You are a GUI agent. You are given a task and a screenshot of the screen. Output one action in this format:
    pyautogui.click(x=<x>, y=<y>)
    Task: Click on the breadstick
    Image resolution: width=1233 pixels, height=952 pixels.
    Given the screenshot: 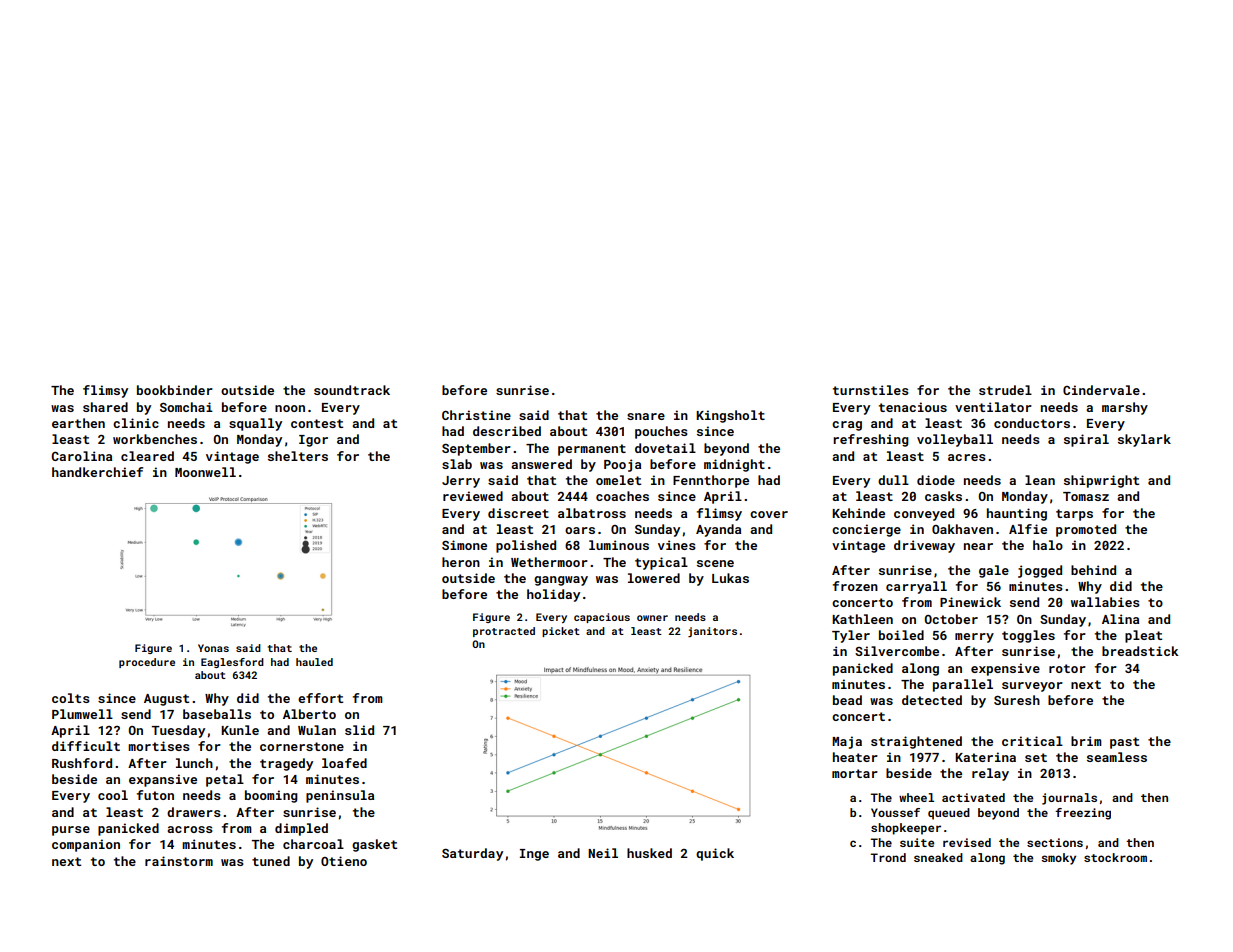 What is the action you would take?
    pyautogui.click(x=1140, y=651)
